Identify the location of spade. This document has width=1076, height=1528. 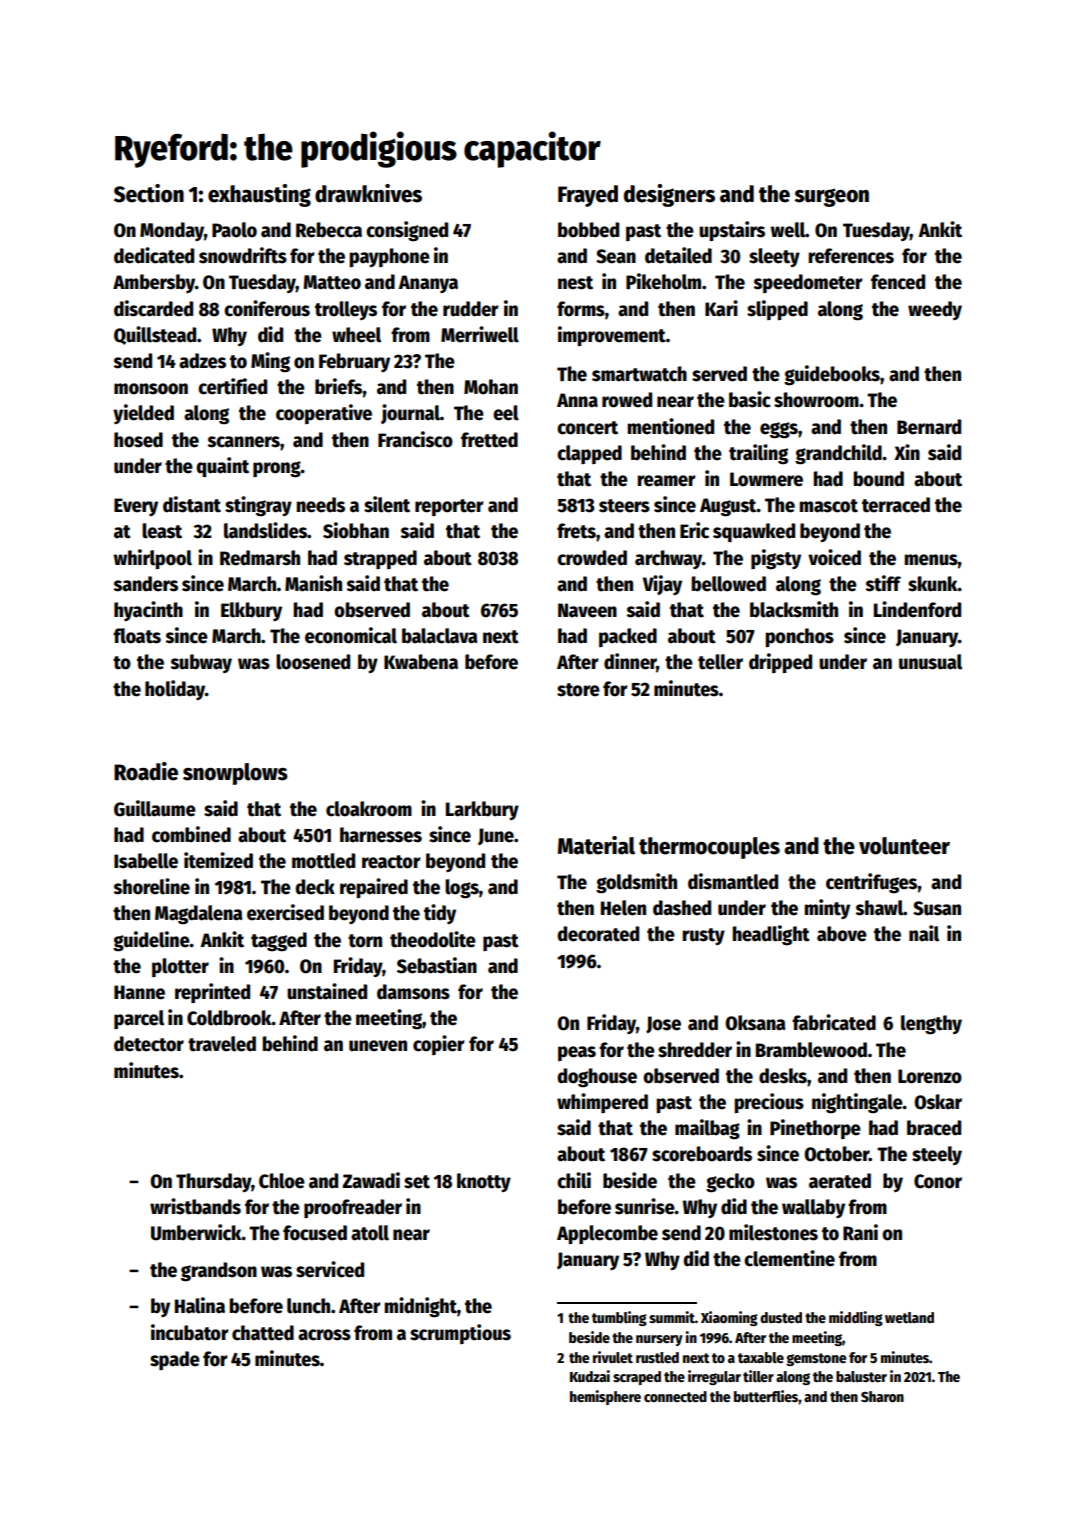
(175, 1360).
